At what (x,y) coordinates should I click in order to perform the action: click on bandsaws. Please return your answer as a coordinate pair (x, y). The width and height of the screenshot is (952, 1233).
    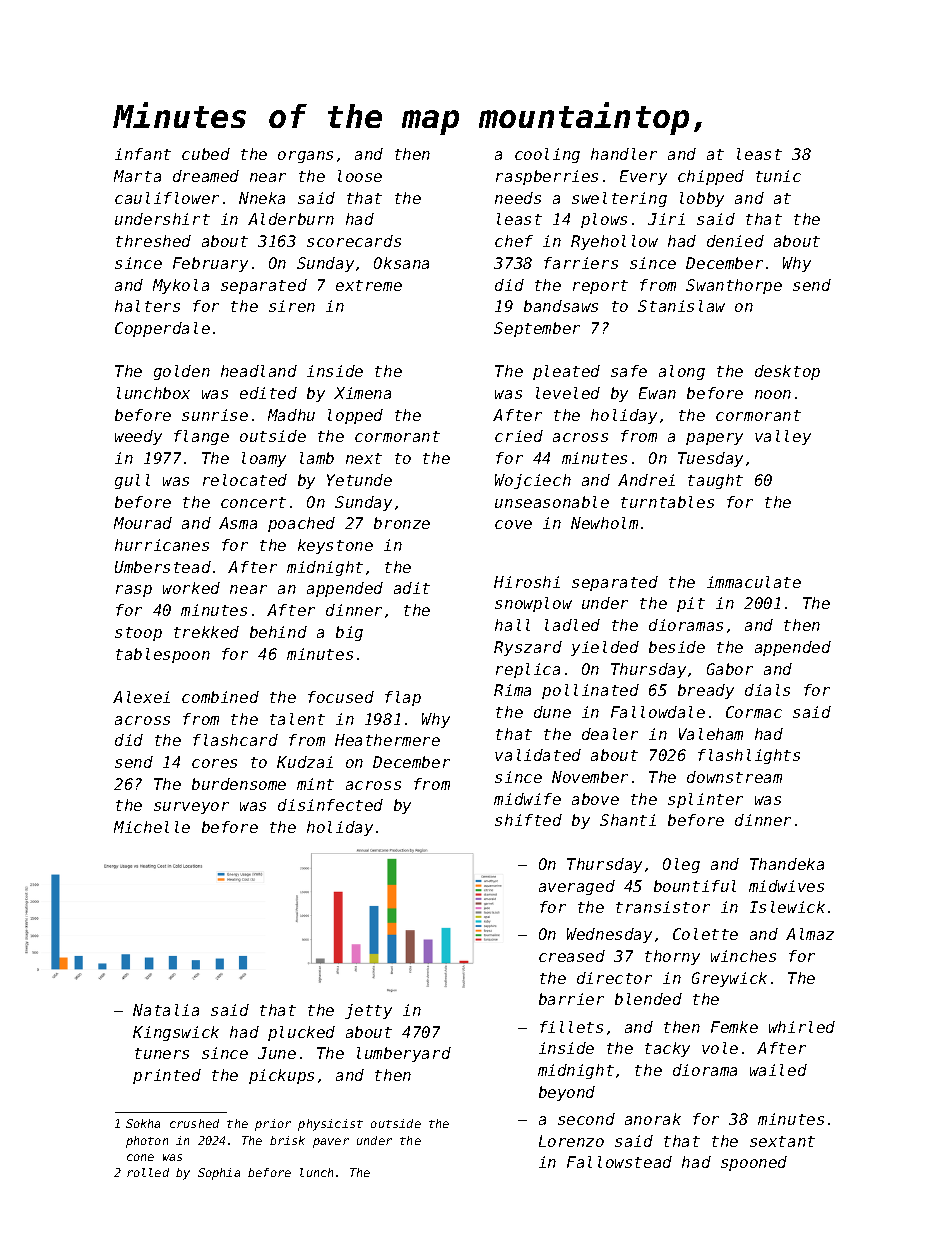
    Looking at the image, I should click on (561, 306).
